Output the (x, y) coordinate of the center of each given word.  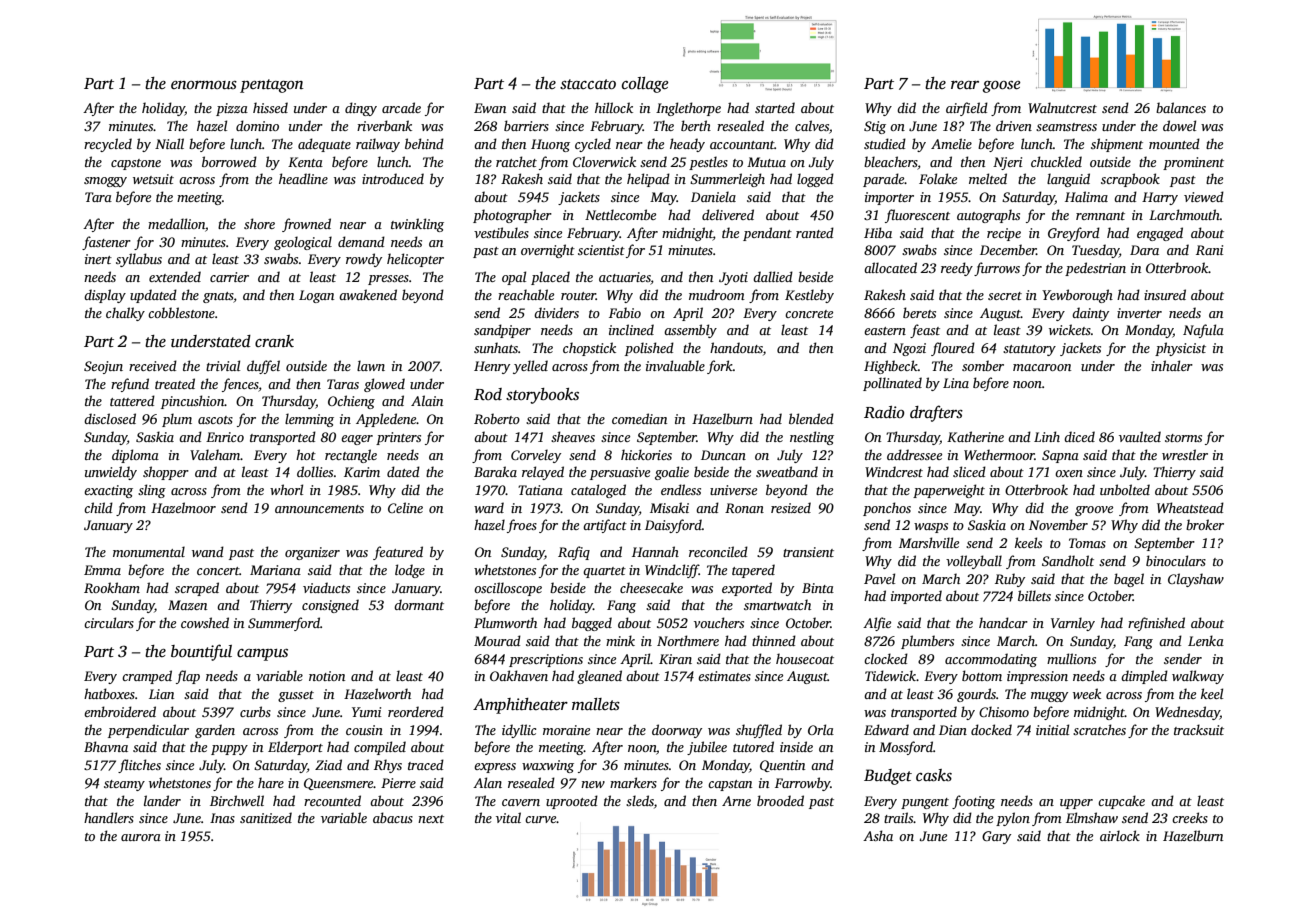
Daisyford (673, 526)
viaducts (326, 587)
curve (541, 819)
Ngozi (909, 349)
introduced (393, 178)
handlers (109, 817)
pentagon (272, 86)
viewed (1204, 196)
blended (811, 418)
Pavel (879, 578)
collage (645, 85)
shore (259, 223)
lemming (309, 420)
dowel (1179, 125)
